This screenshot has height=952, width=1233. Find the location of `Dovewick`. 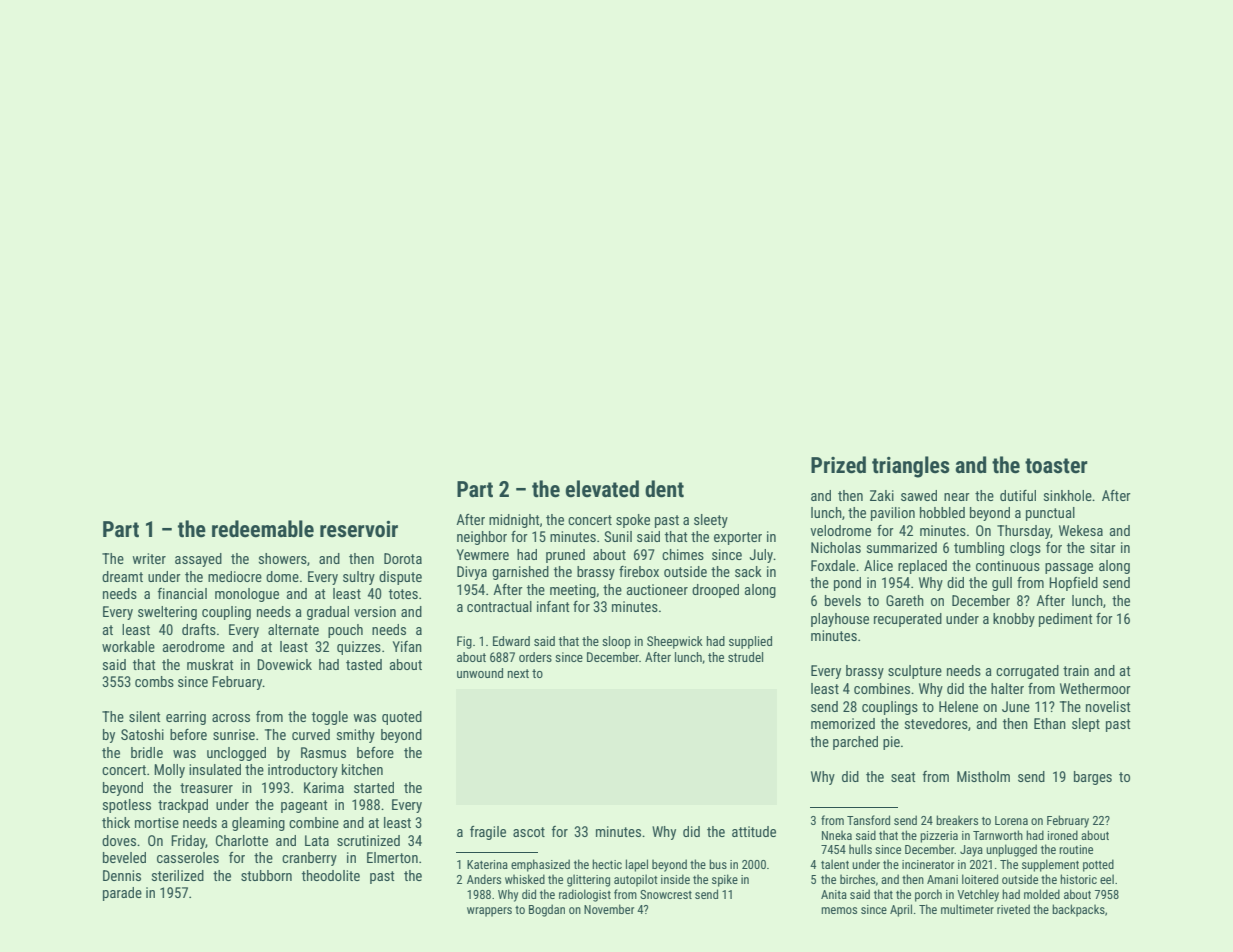

Dovewick is located at coordinates (284, 664).
